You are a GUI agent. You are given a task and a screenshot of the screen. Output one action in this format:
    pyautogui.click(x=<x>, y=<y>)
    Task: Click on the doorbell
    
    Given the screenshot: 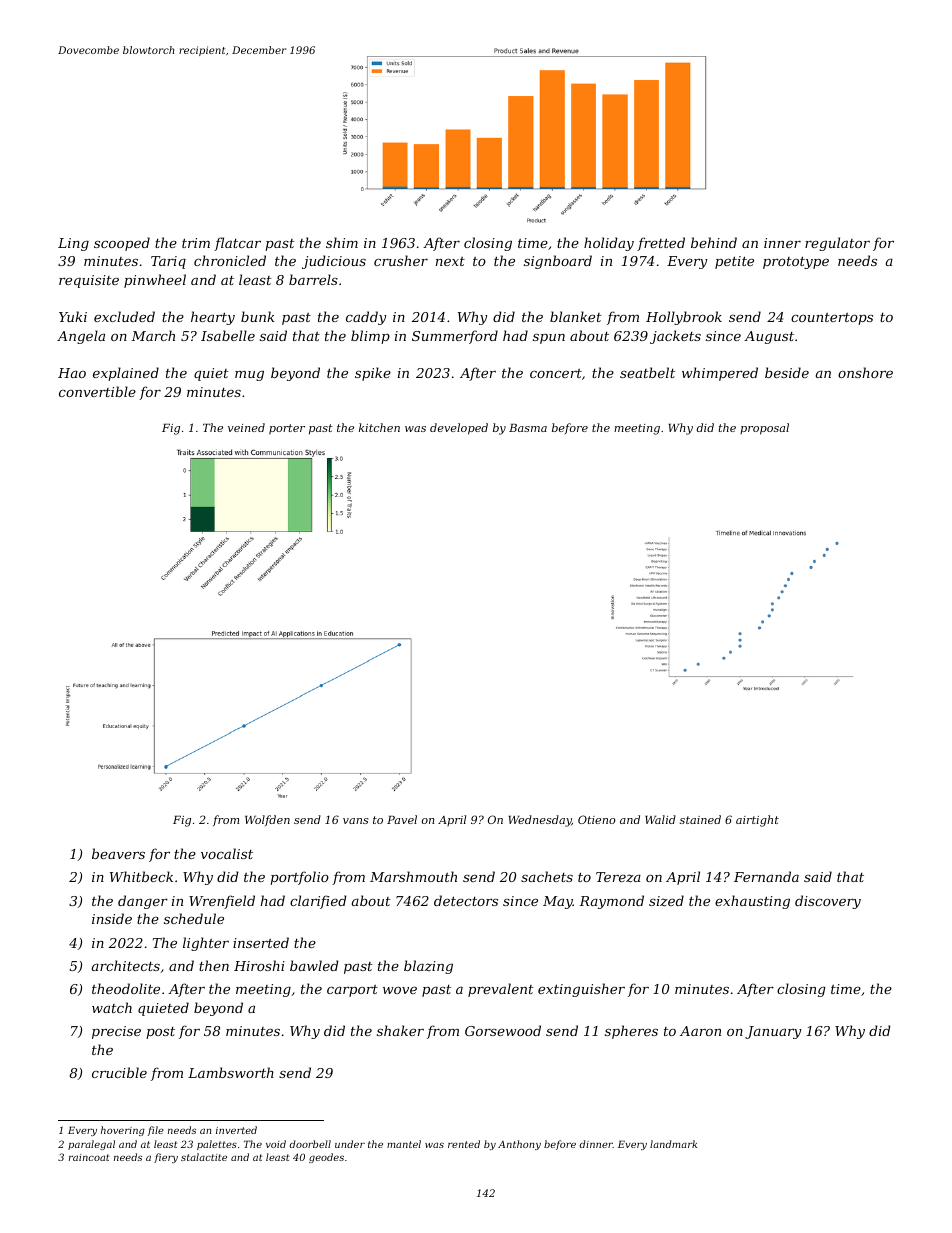 What is the action you would take?
    pyautogui.click(x=310, y=1144)
